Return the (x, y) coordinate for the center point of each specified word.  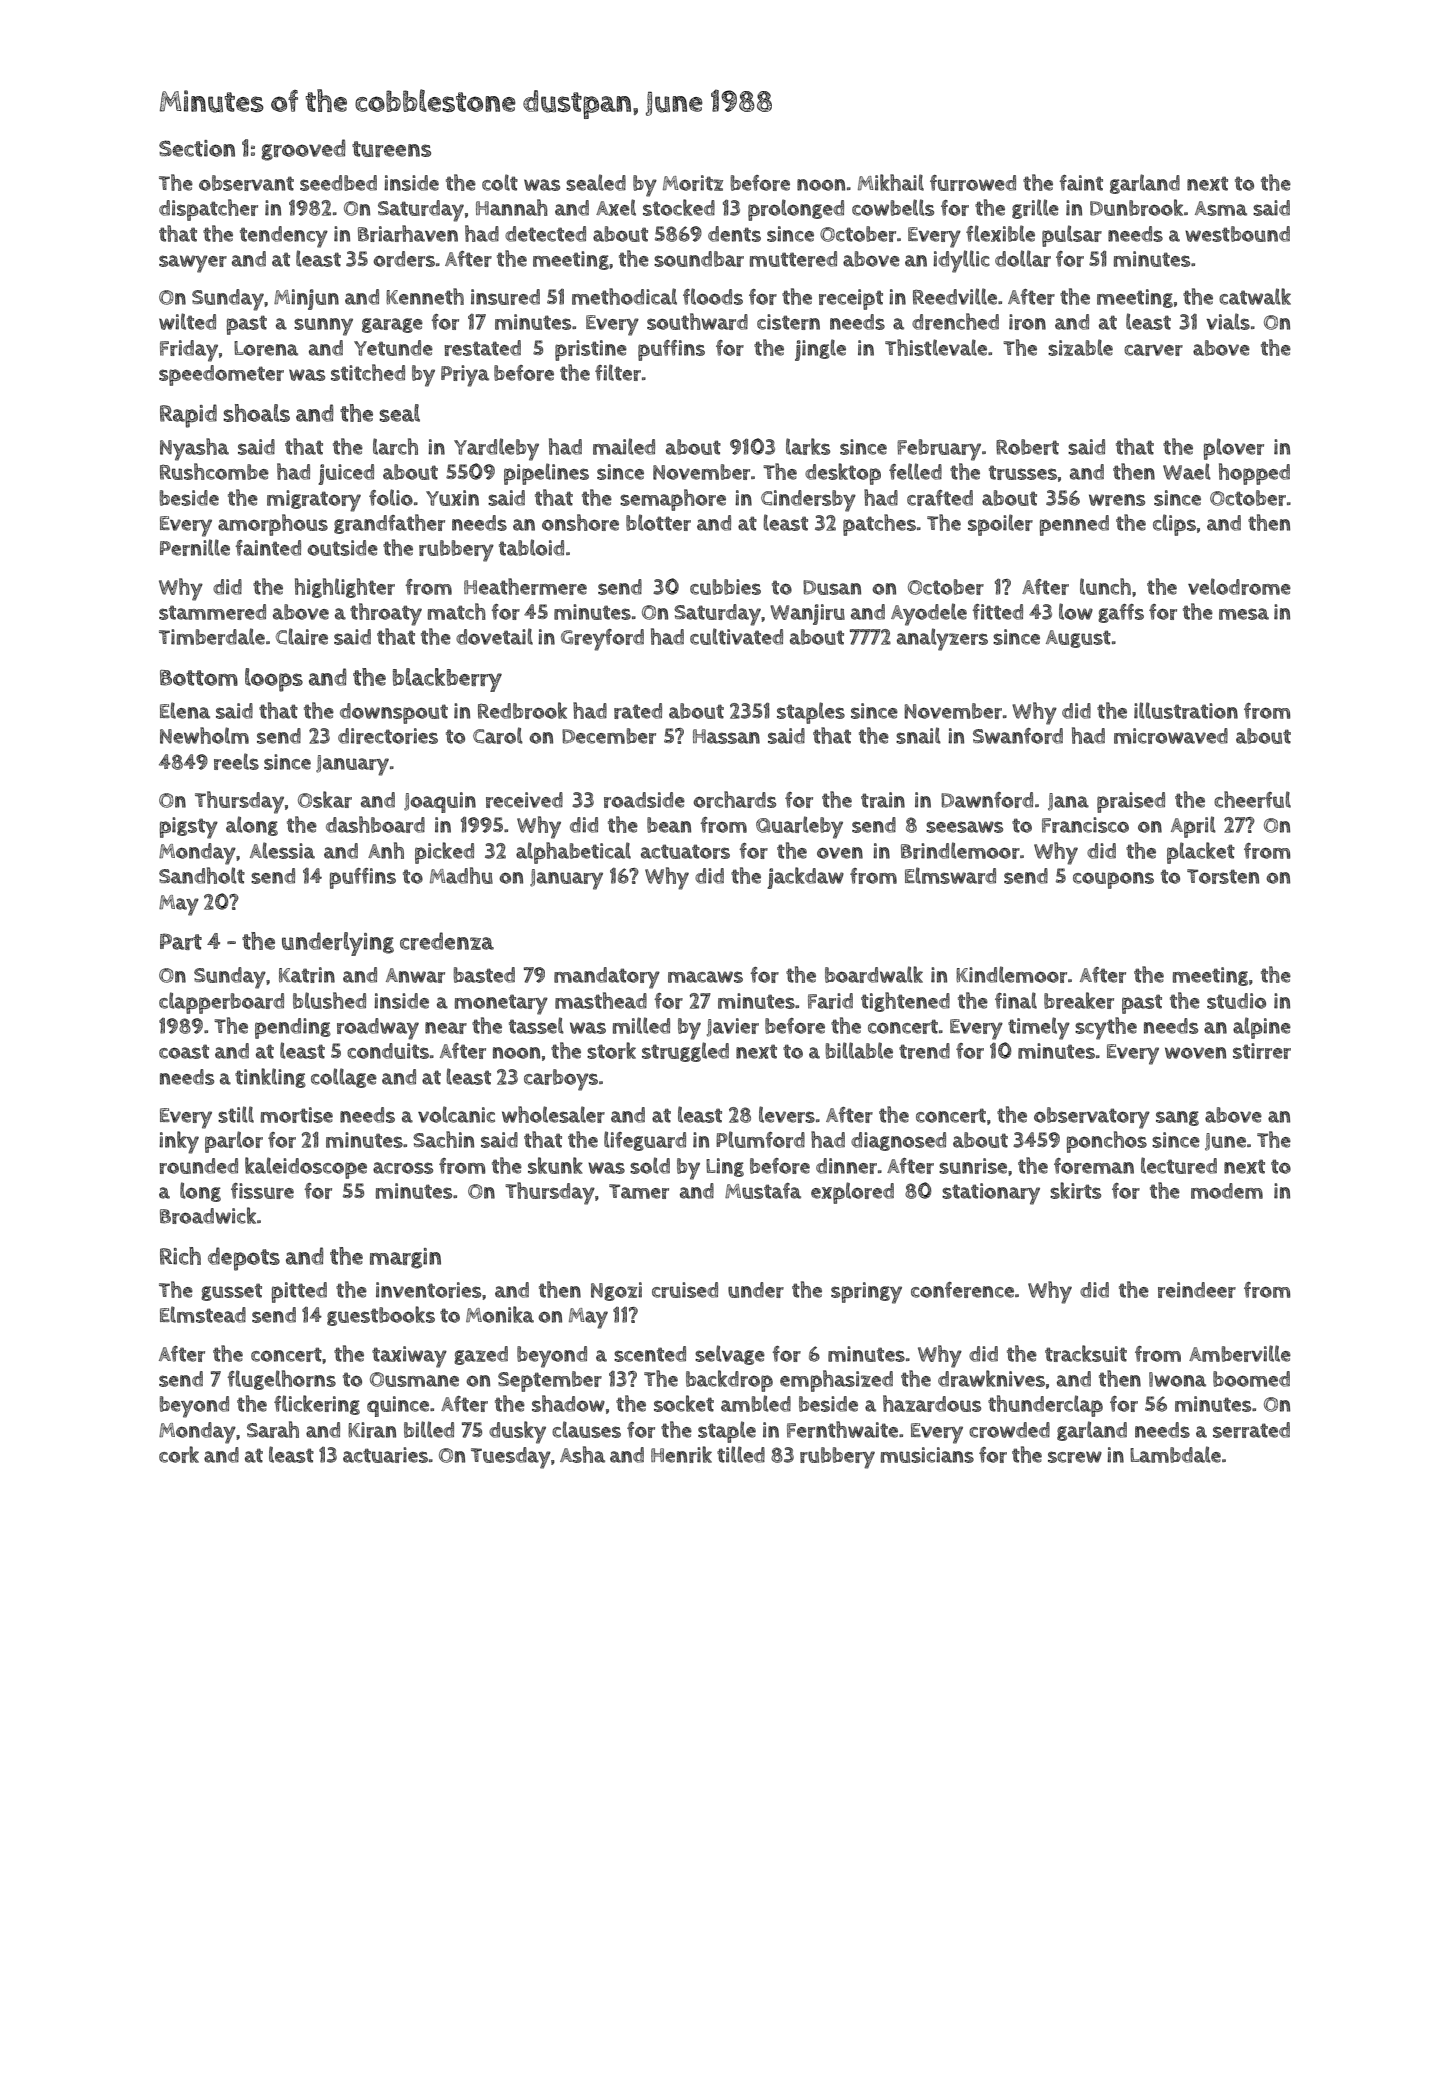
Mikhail (891, 182)
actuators (685, 851)
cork (179, 1454)
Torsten (1223, 876)
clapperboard (221, 1003)
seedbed (338, 183)
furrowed (973, 183)
